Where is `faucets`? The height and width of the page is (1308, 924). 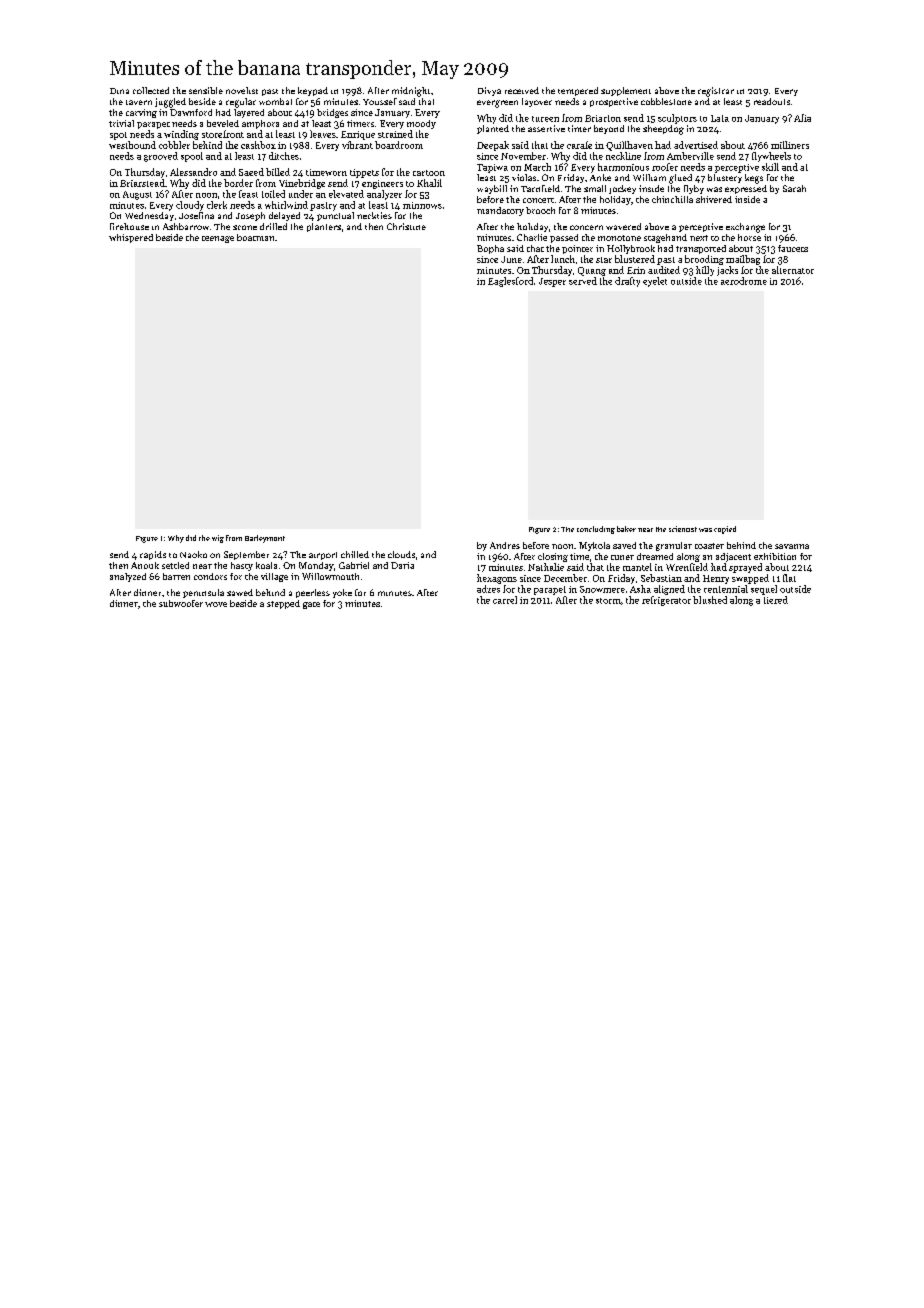 faucets is located at coordinates (793, 248).
